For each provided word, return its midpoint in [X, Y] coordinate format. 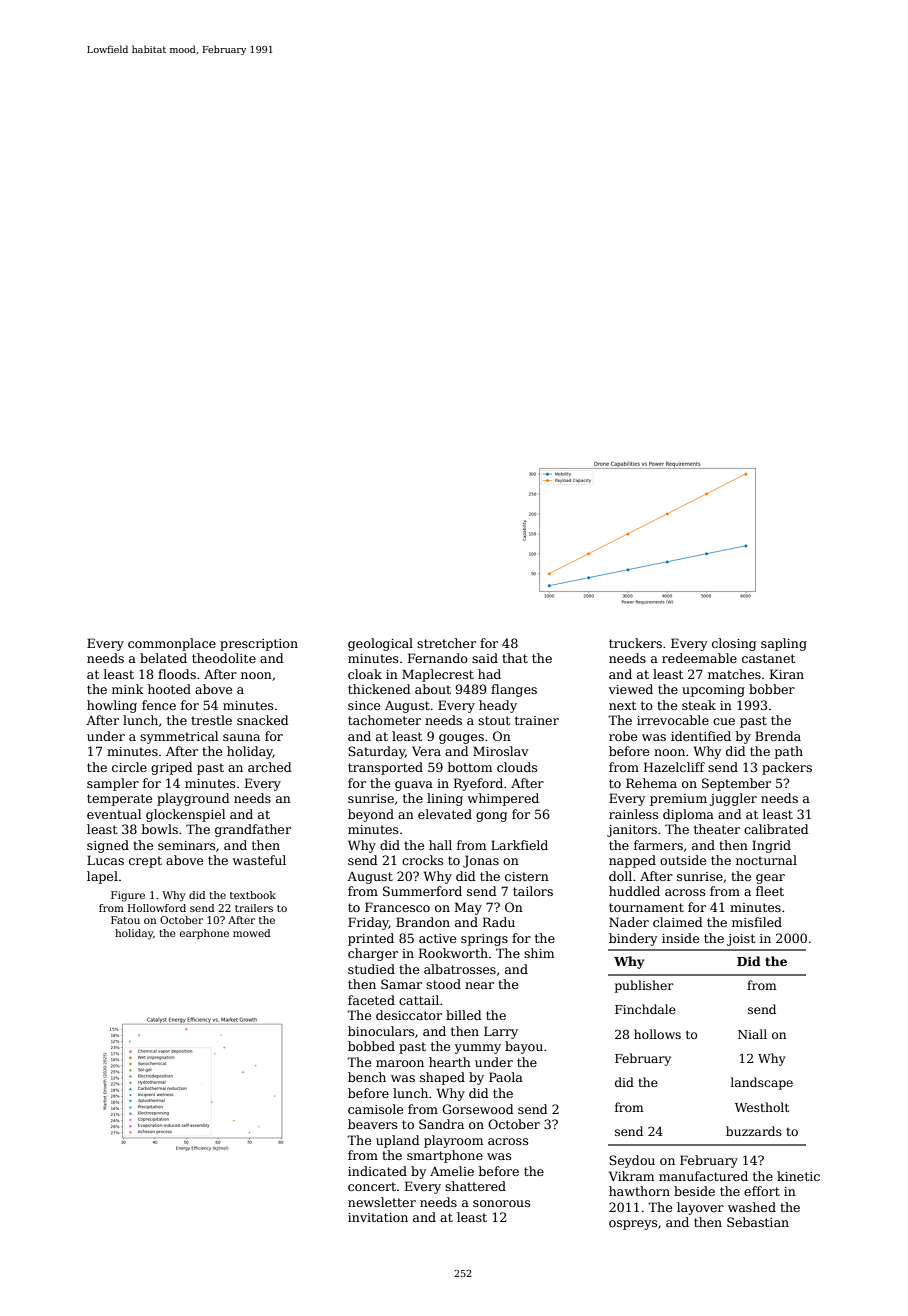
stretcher [446, 643]
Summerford [422, 891]
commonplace [172, 644]
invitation [378, 1217]
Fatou [125, 920]
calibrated [776, 829]
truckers [635, 643]
